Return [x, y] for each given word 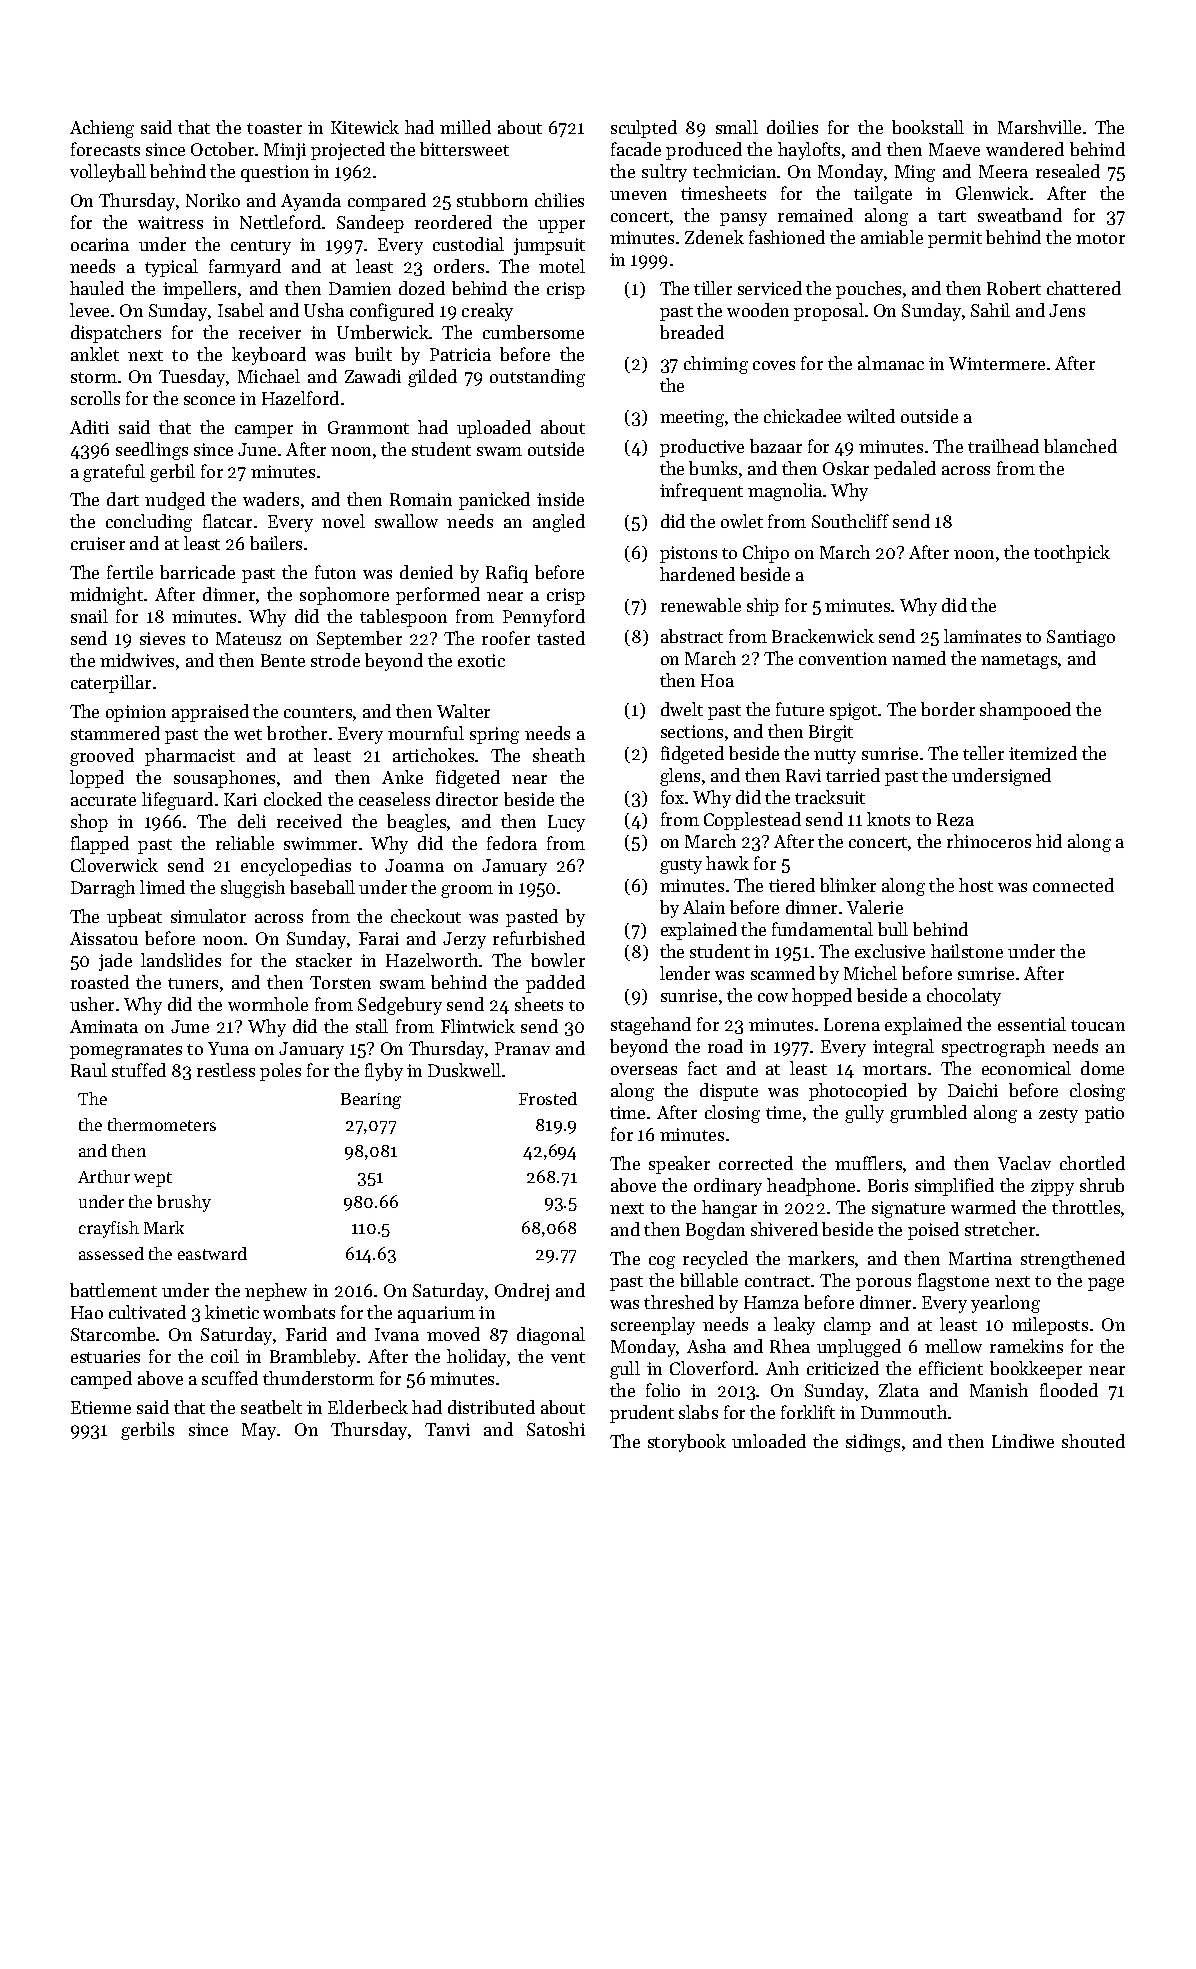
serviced [770, 288]
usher [92, 1004]
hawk [727, 863]
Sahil [990, 310]
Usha [324, 310]
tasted [561, 638]
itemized [1043, 753]
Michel [870, 973]
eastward [212, 1253]
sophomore [344, 596]
